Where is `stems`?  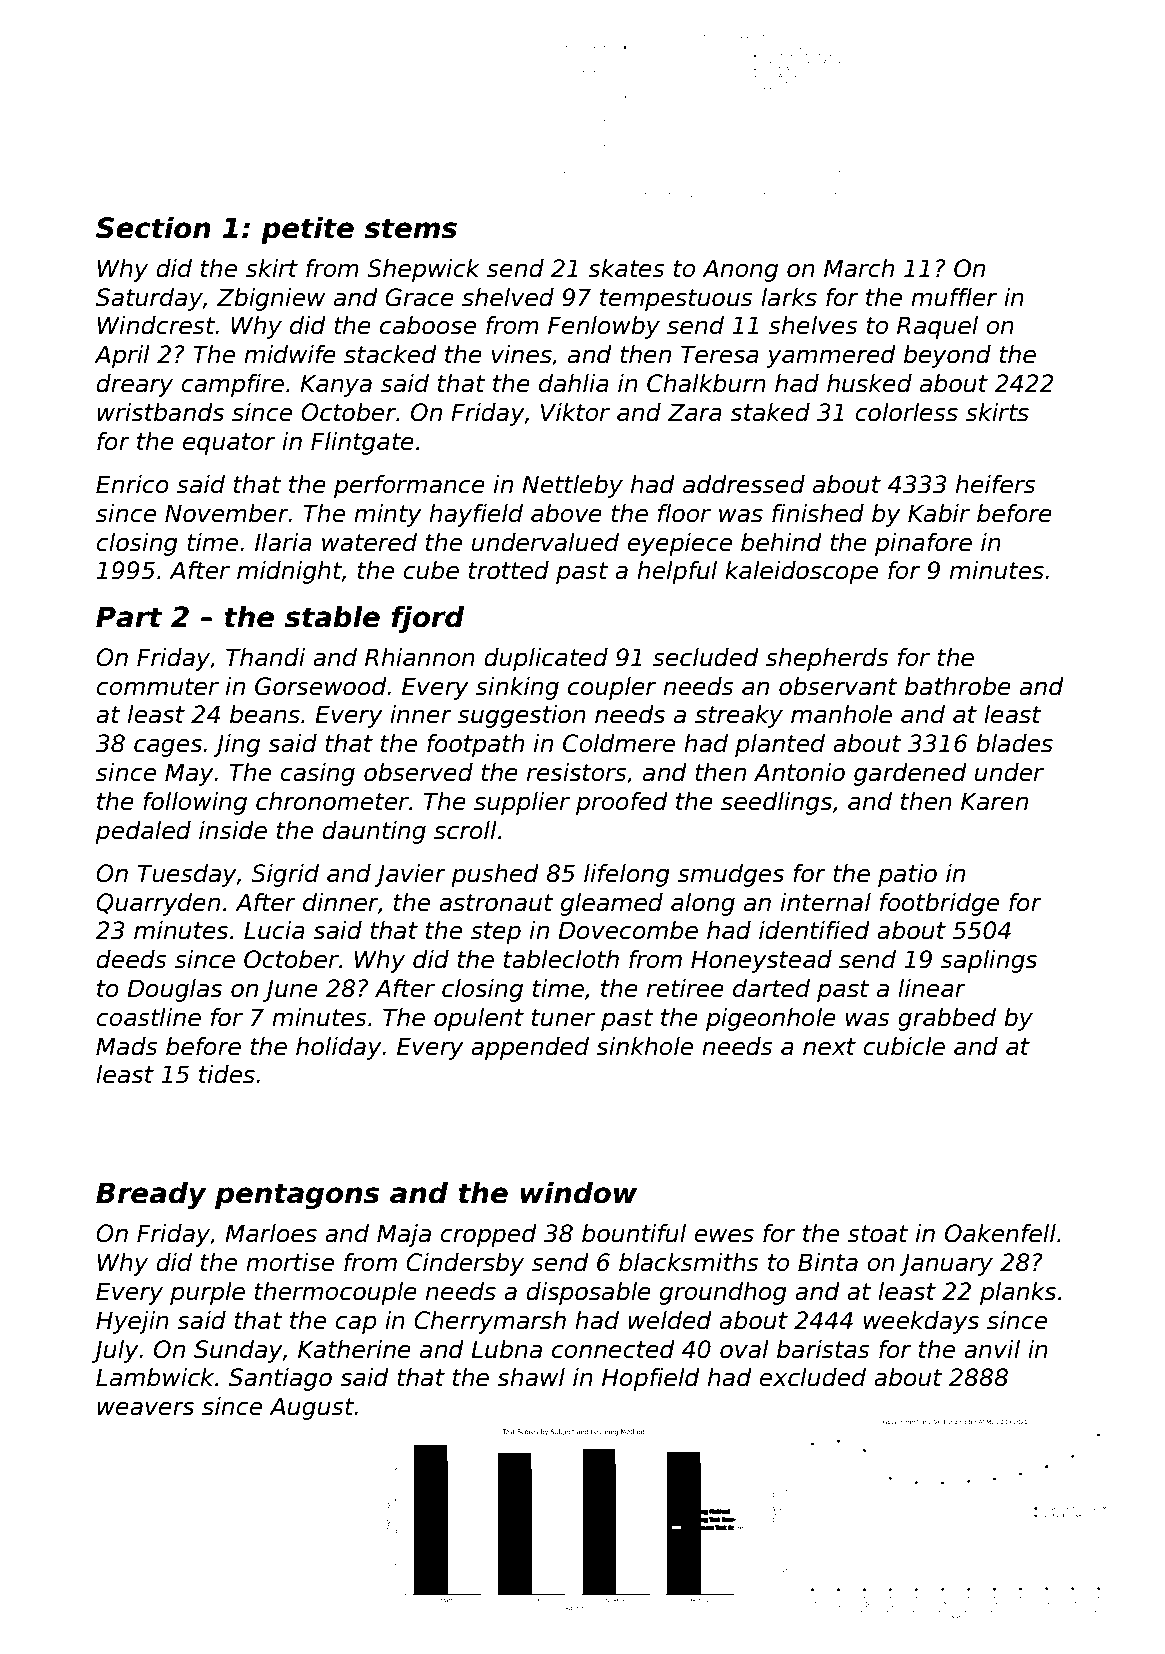
stems is located at coordinates (410, 228).
